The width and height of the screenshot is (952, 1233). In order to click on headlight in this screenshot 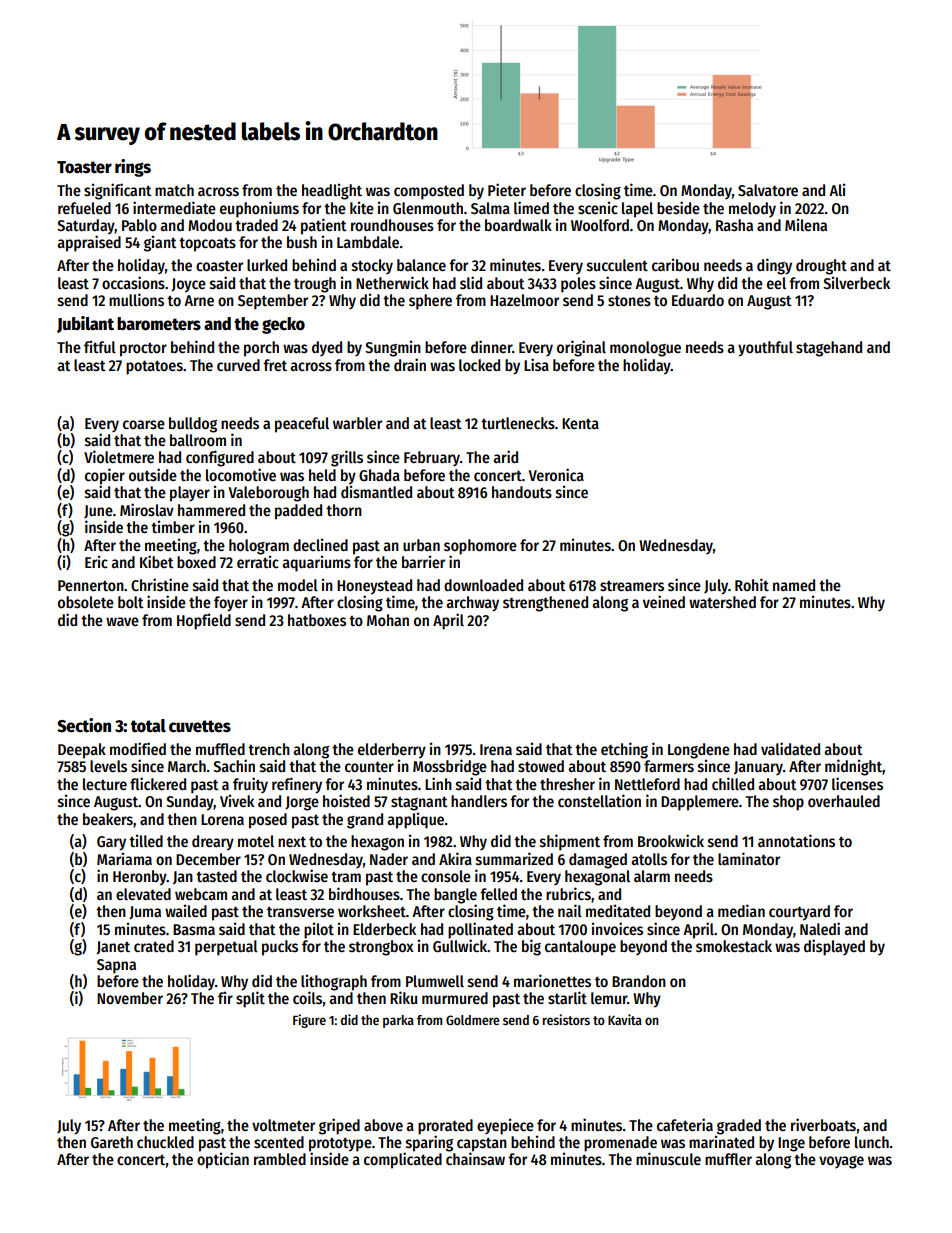, I will do `click(332, 191)`.
